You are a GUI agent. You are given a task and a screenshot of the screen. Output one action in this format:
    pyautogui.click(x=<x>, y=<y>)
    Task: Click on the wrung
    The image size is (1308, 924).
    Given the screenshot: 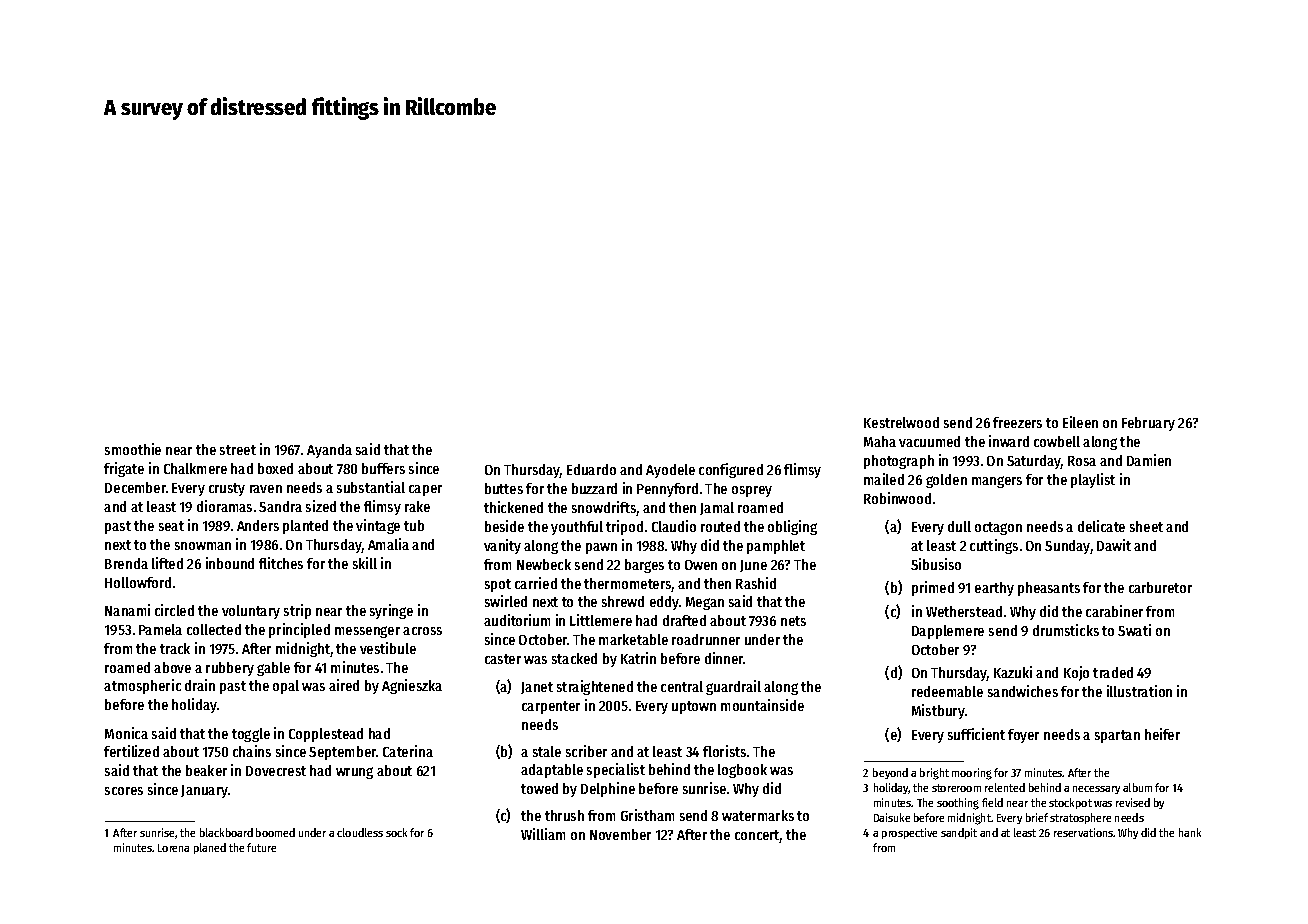 What is the action you would take?
    pyautogui.click(x=354, y=773)
